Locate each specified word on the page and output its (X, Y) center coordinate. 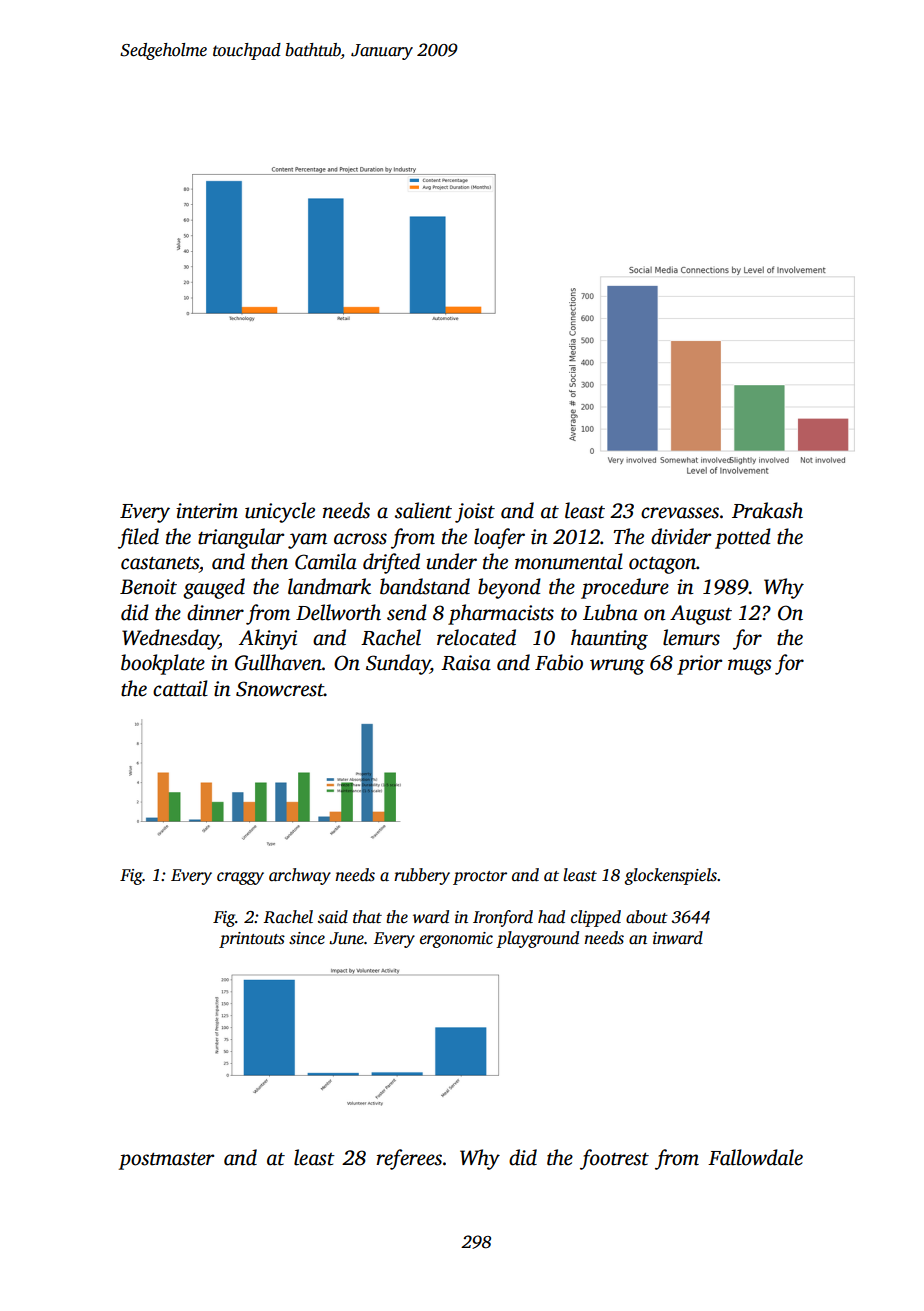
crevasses (680, 513)
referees (409, 1159)
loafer (499, 538)
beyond (509, 588)
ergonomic (456, 940)
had (551, 916)
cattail (180, 688)
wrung (617, 667)
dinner (215, 612)
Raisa (466, 663)
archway (300, 876)
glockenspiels (670, 876)
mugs (750, 667)
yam (307, 541)
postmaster (166, 1161)
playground (537, 939)
